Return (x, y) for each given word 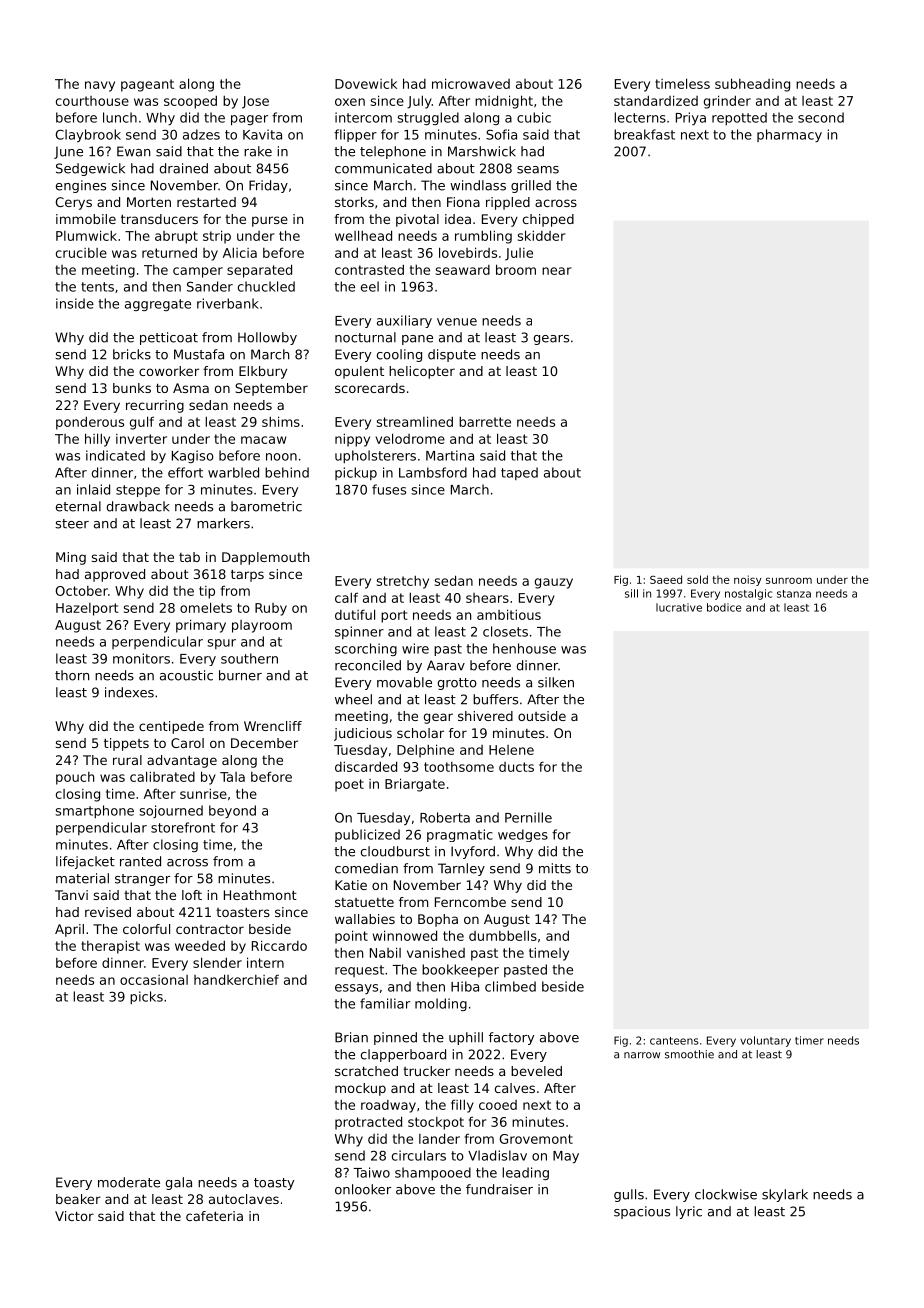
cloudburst (395, 851)
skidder (542, 235)
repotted (739, 118)
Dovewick (366, 84)
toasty (274, 1184)
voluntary (765, 1041)
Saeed (666, 579)
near (557, 271)
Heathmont (260, 895)
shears (487, 598)
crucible (81, 253)
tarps (247, 576)
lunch (120, 117)
